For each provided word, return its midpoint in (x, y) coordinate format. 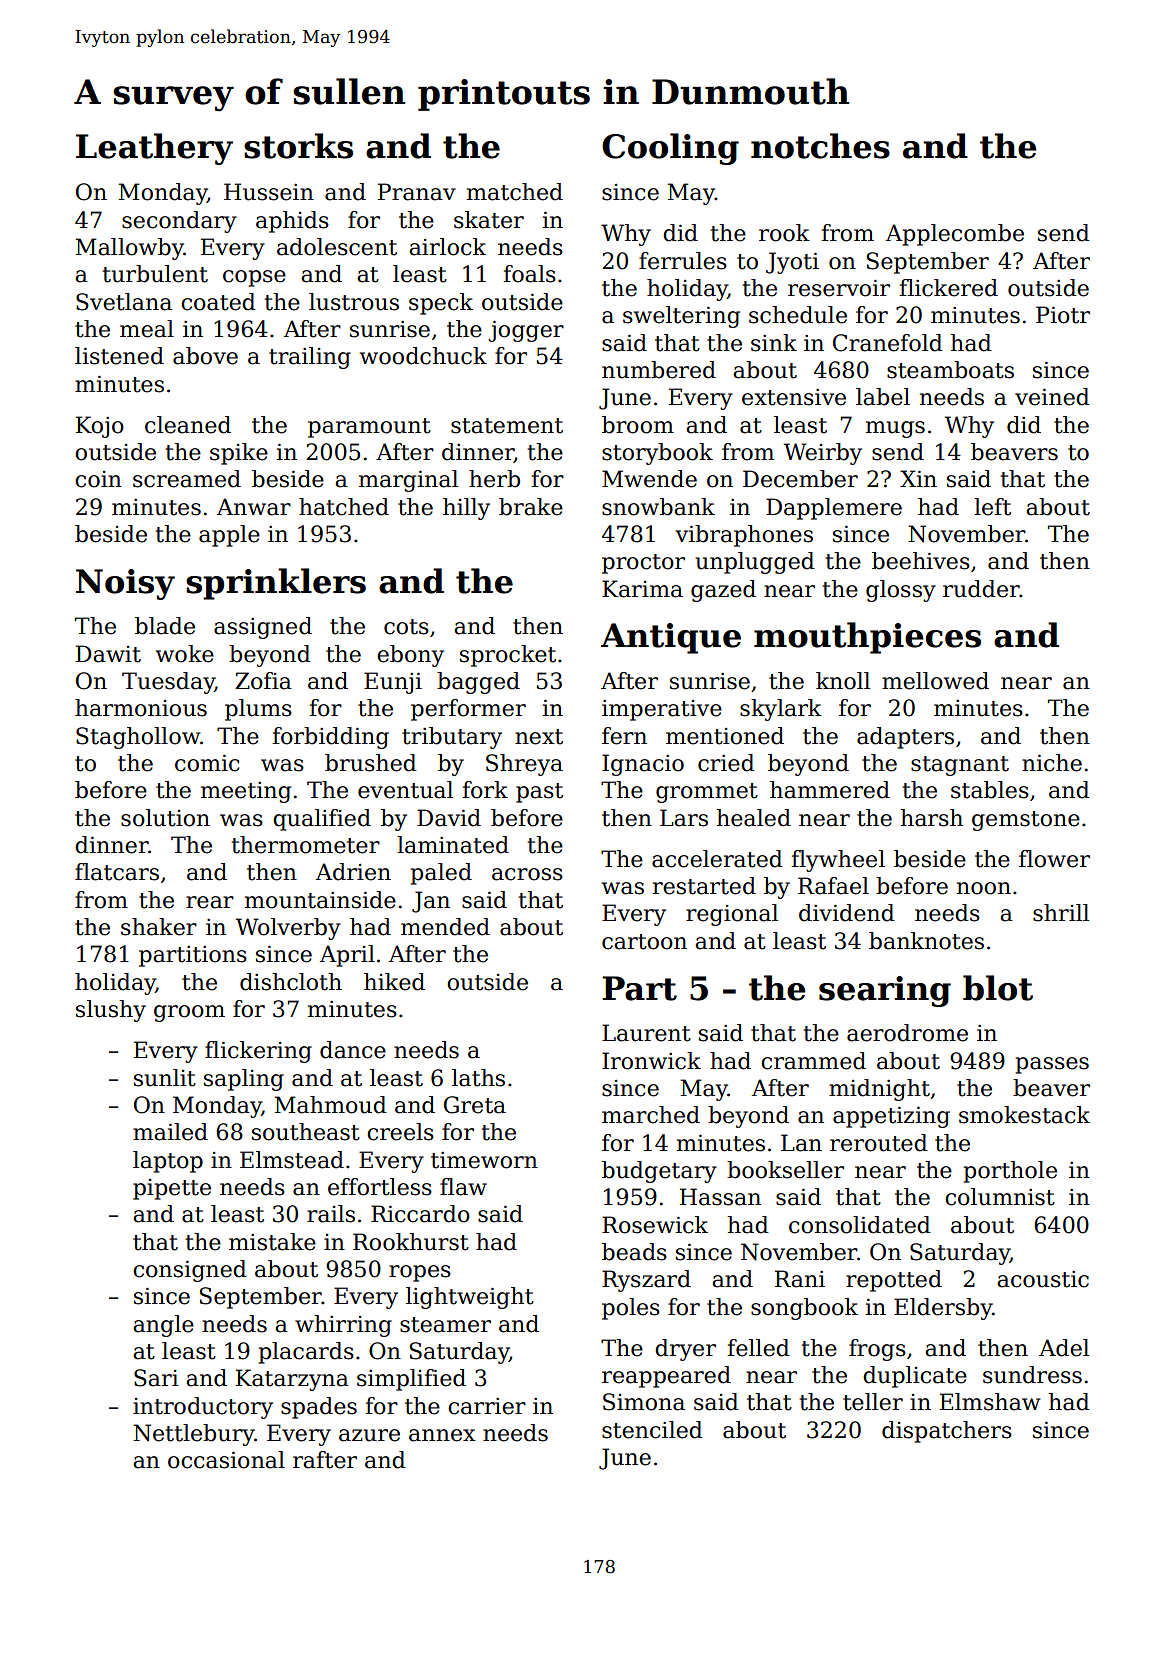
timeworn (484, 1160)
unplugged (755, 563)
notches (820, 146)
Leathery (154, 149)
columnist (1000, 1197)
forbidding (330, 738)
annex (442, 1435)
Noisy (125, 584)
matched (515, 192)
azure (369, 1435)
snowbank (658, 507)
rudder (981, 589)
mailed (170, 1132)
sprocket (508, 656)
